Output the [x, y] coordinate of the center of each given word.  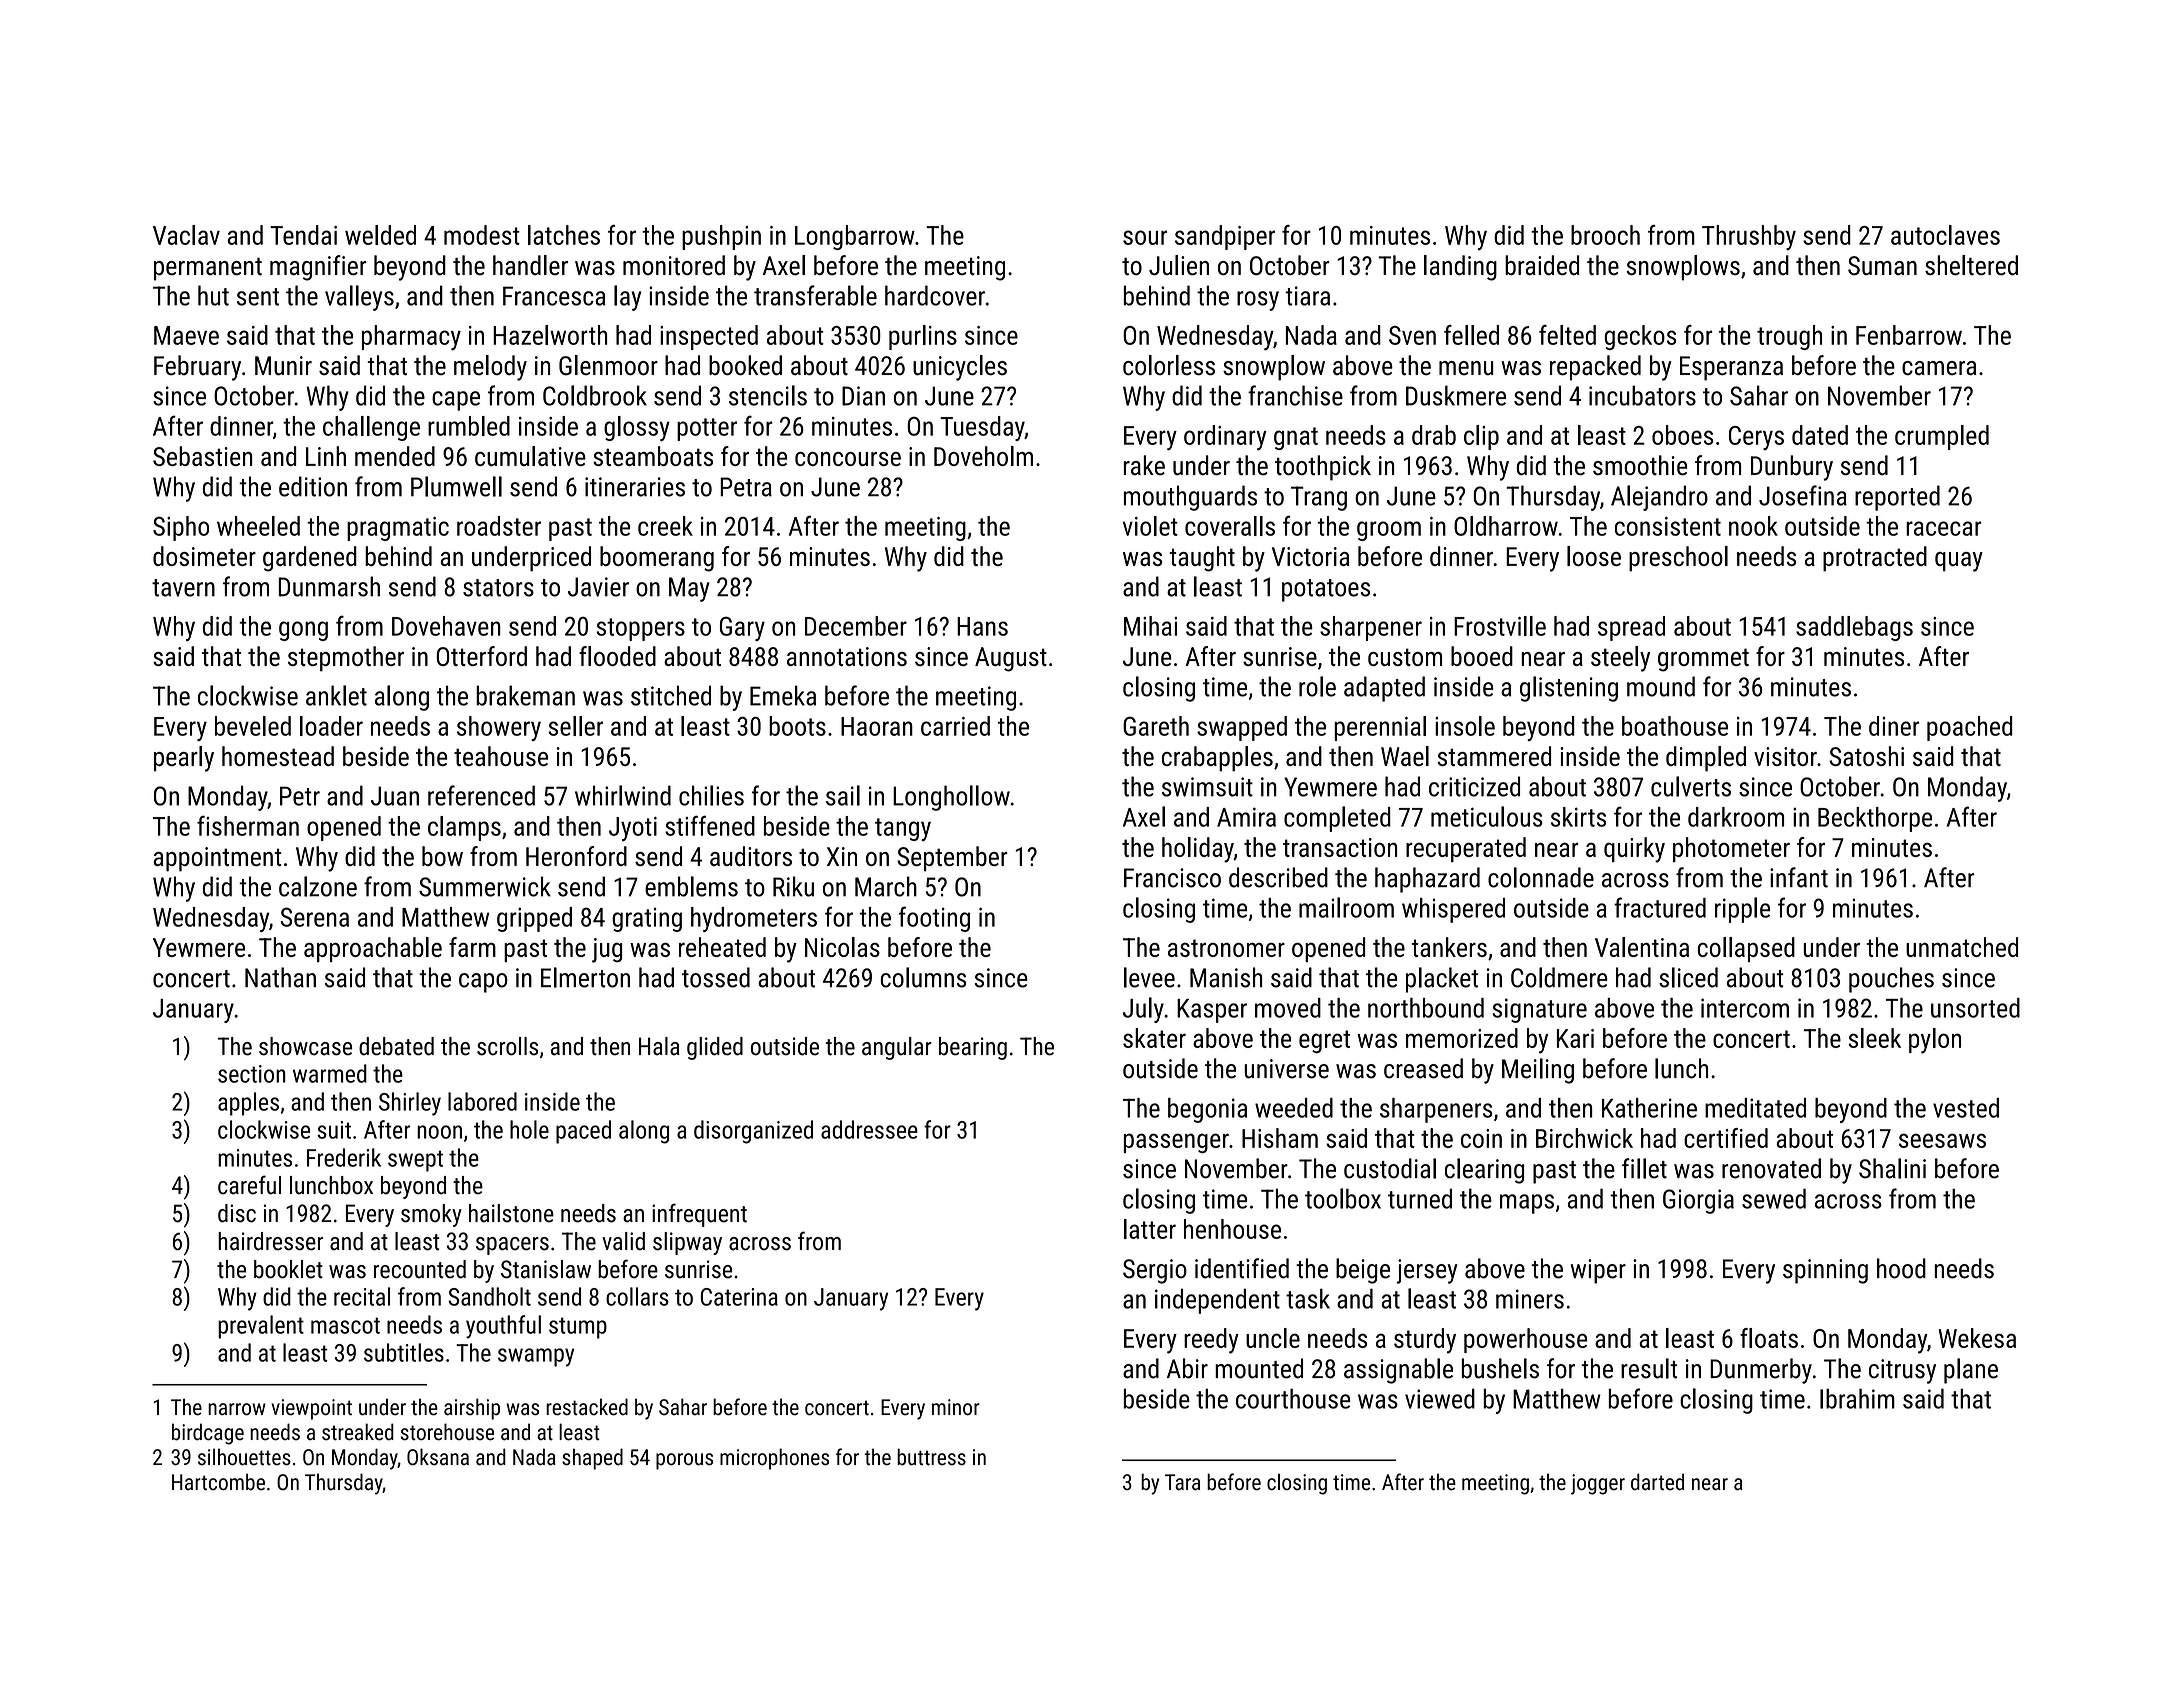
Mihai [1150, 626]
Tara [1182, 1482]
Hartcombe [218, 1482]
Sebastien [202, 456]
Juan [395, 796]
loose [1594, 556]
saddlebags [1854, 628]
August [1011, 659]
